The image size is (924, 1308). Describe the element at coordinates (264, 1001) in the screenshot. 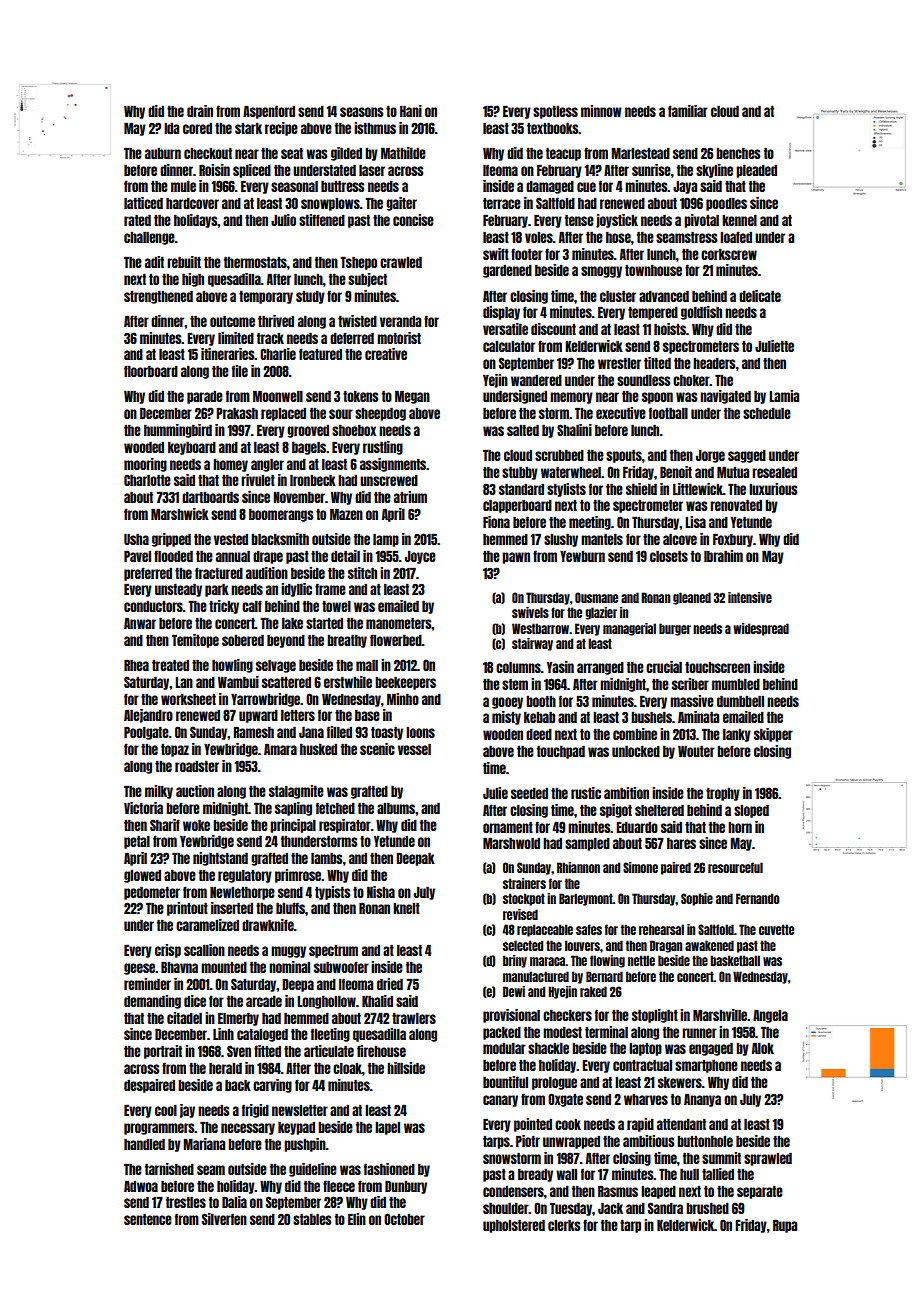

I see `arcade` at that location.
